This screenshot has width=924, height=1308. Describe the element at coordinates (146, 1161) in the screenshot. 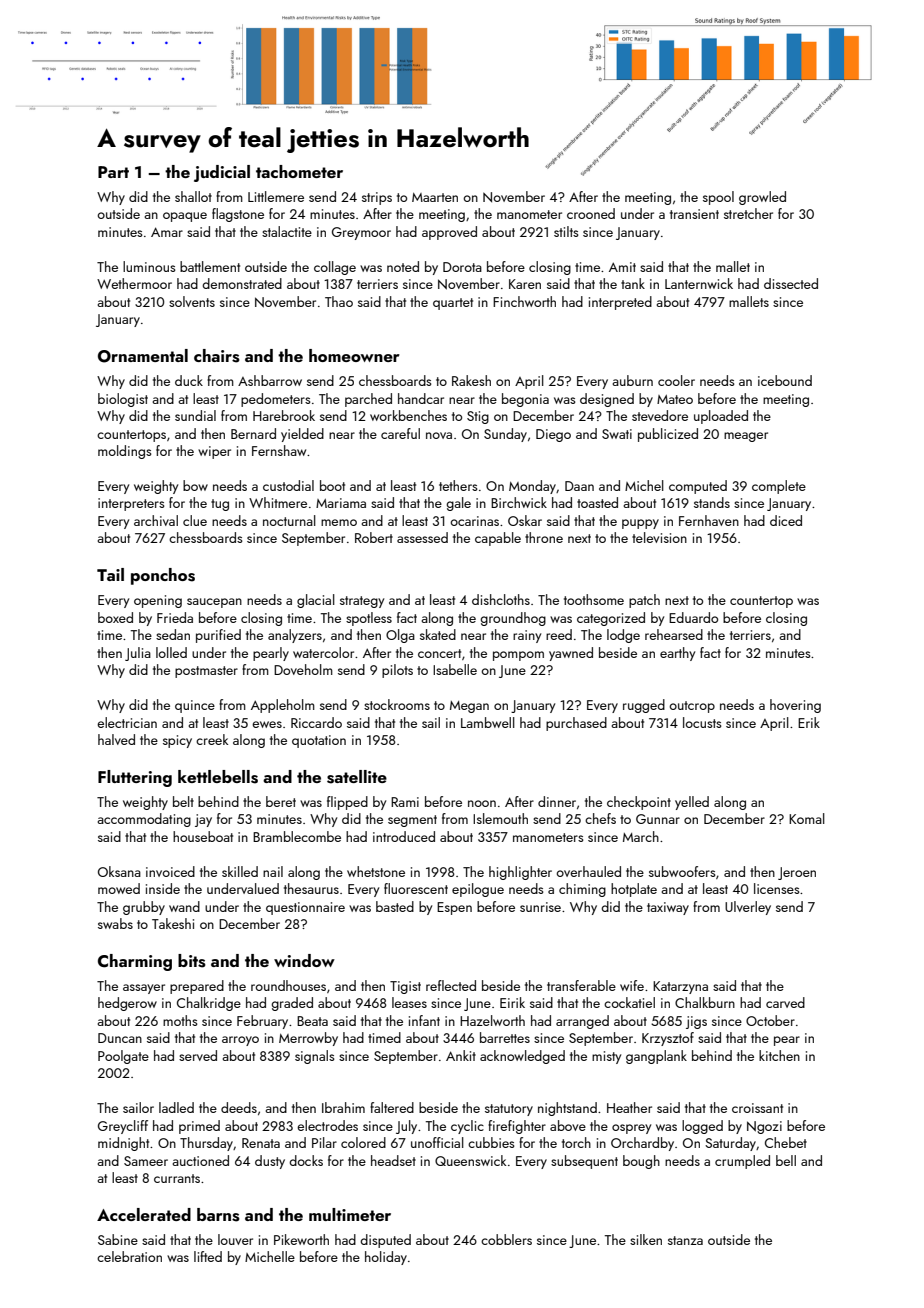

I see `Sameer` at that location.
